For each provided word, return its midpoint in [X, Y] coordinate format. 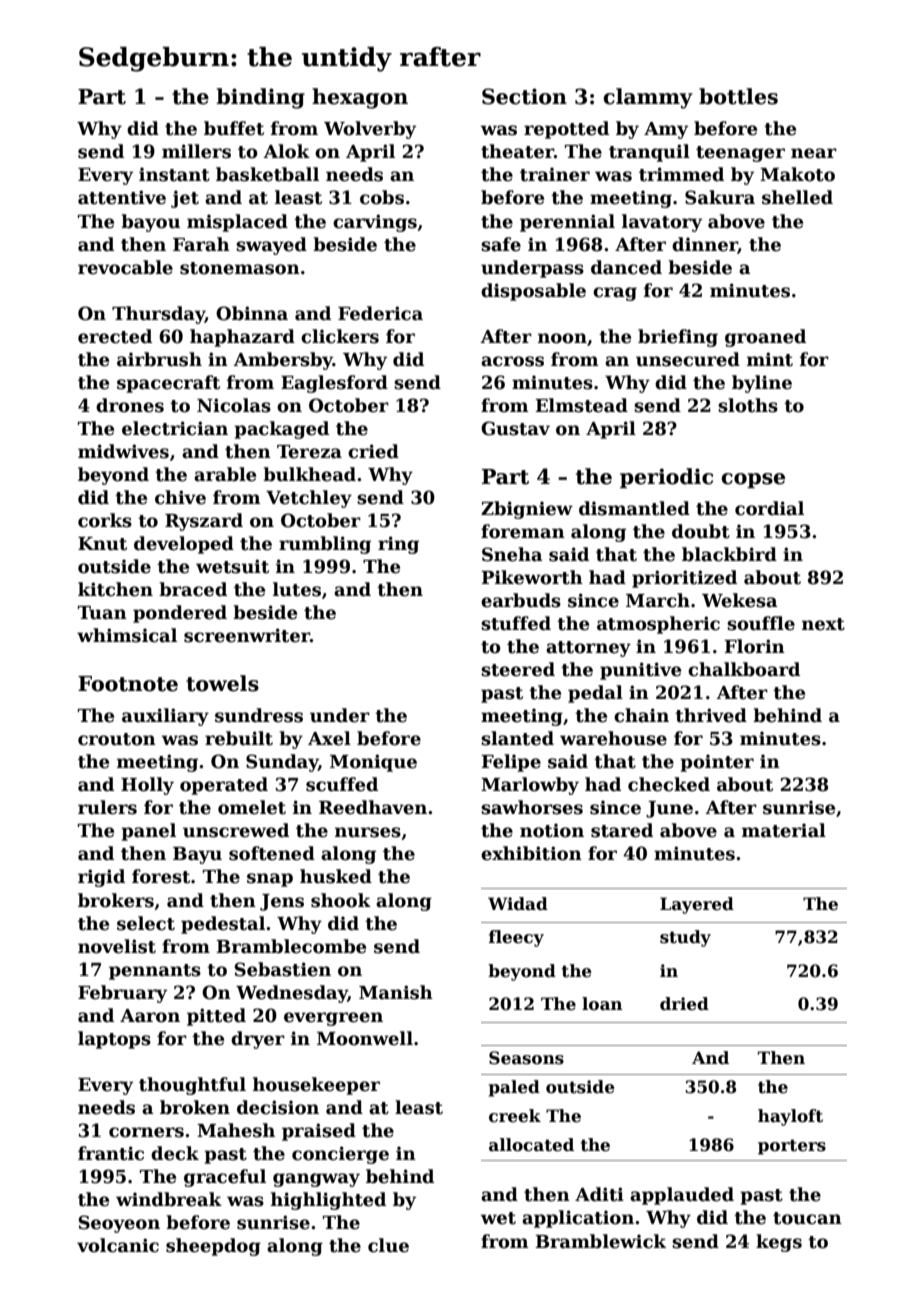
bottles [738, 96]
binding [260, 98]
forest [161, 876]
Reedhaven [373, 807]
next [823, 624]
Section [524, 96]
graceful [225, 1178]
